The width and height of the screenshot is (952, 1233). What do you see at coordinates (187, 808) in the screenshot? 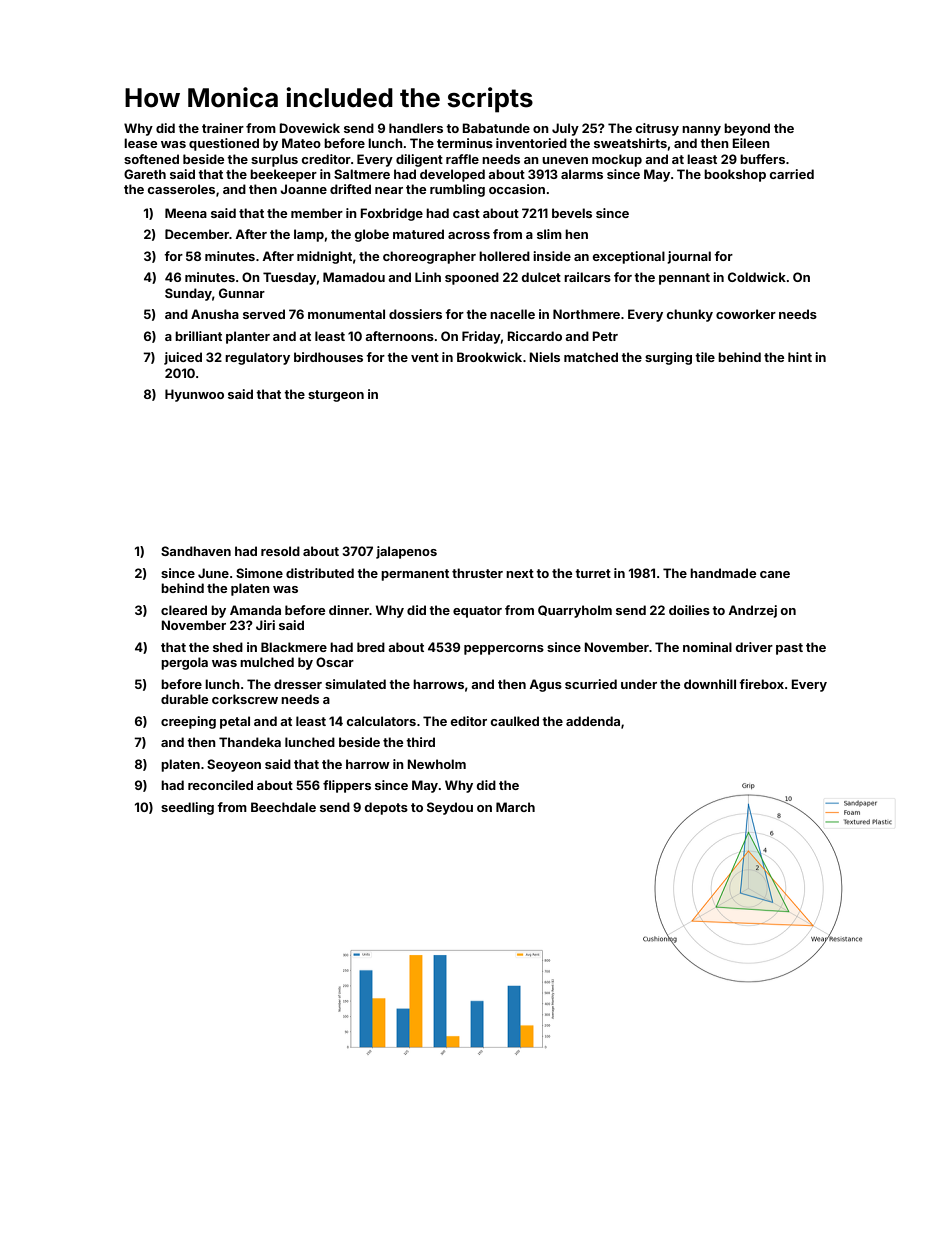
I see `seedling` at bounding box center [187, 808].
